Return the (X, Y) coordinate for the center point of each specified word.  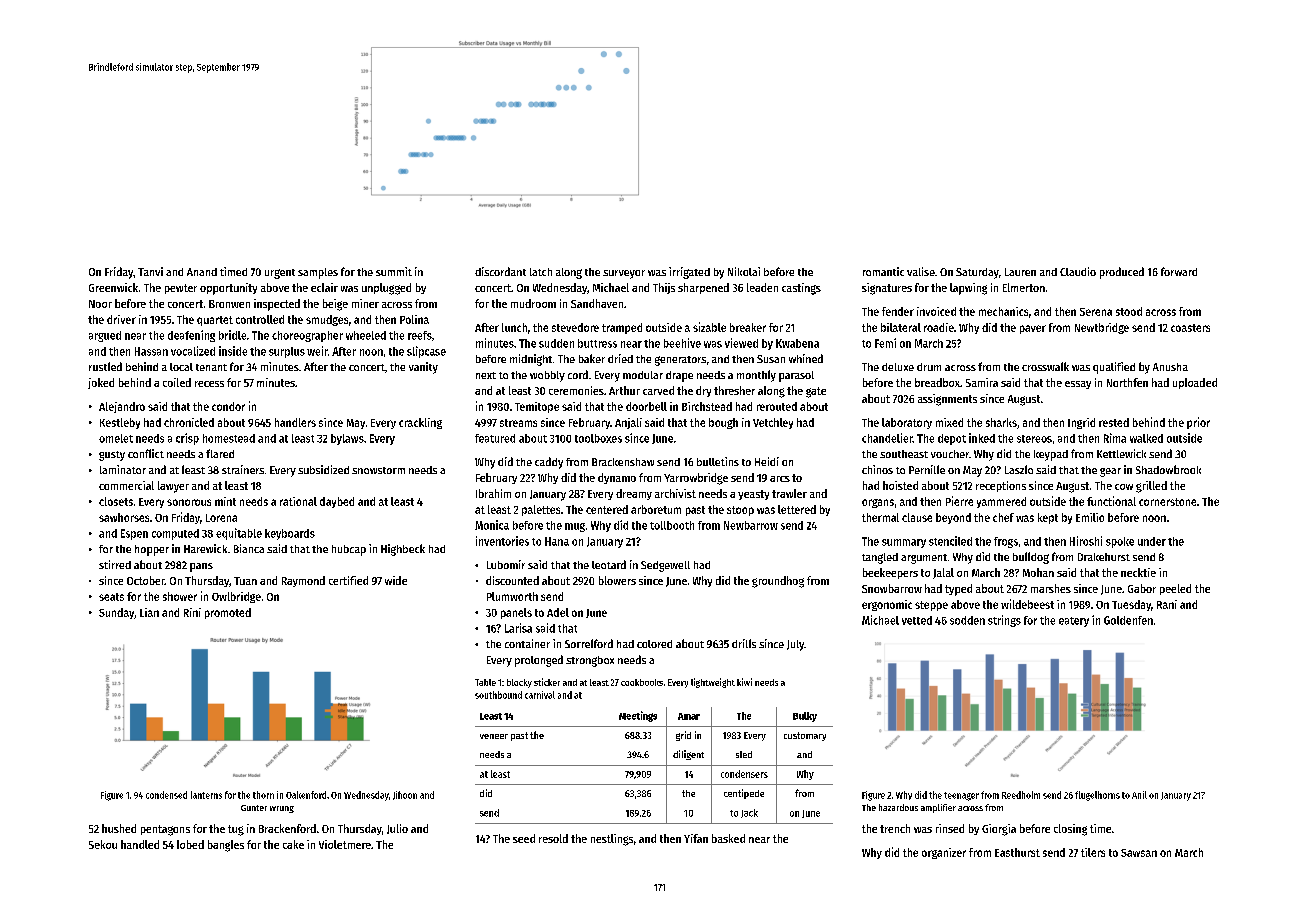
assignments (947, 400)
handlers (295, 422)
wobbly (547, 376)
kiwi (744, 682)
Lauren (1020, 272)
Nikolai (744, 271)
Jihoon (405, 795)
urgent (280, 274)
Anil (1139, 795)
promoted (228, 613)
